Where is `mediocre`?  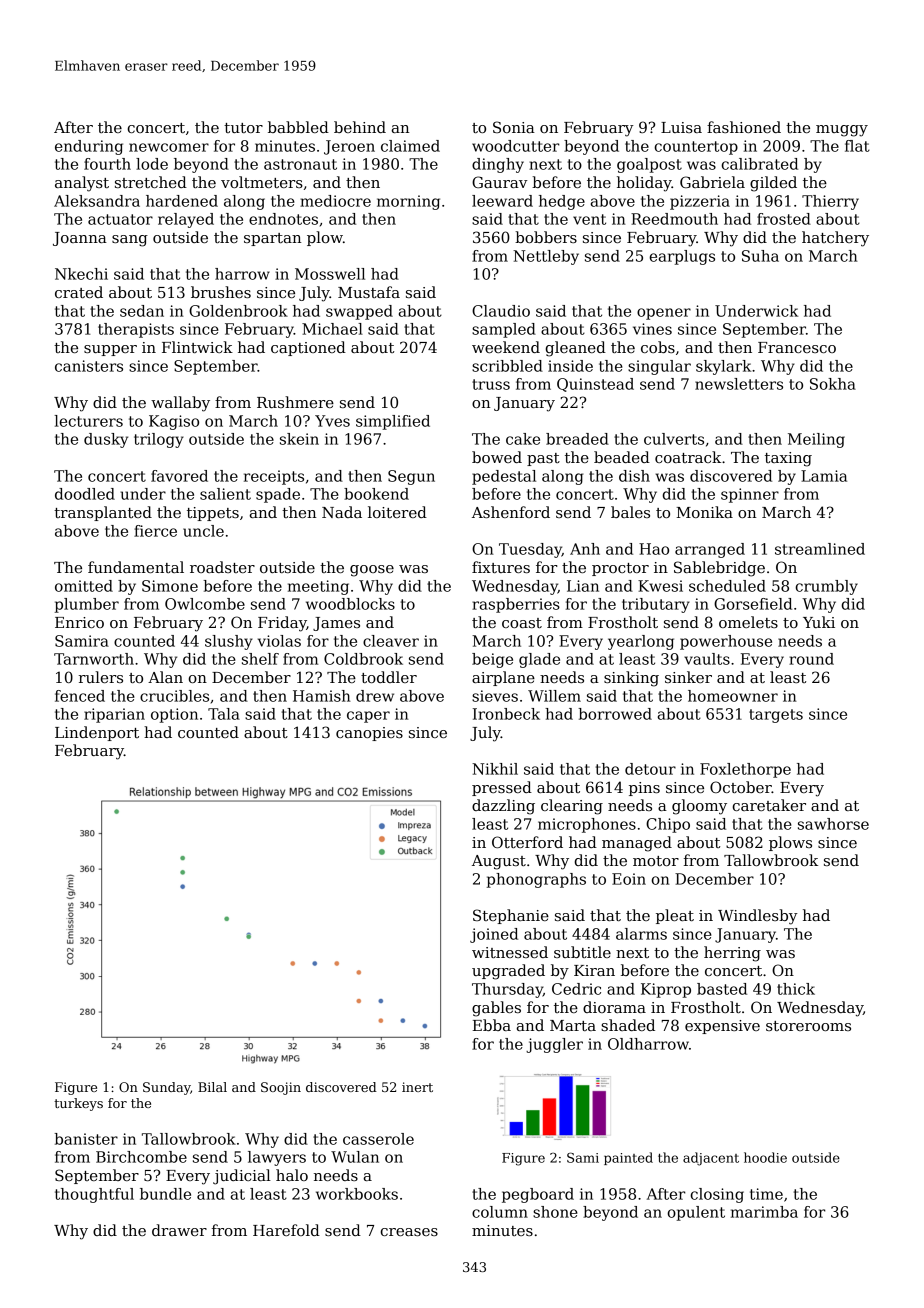
mediocre is located at coordinates (335, 201).
